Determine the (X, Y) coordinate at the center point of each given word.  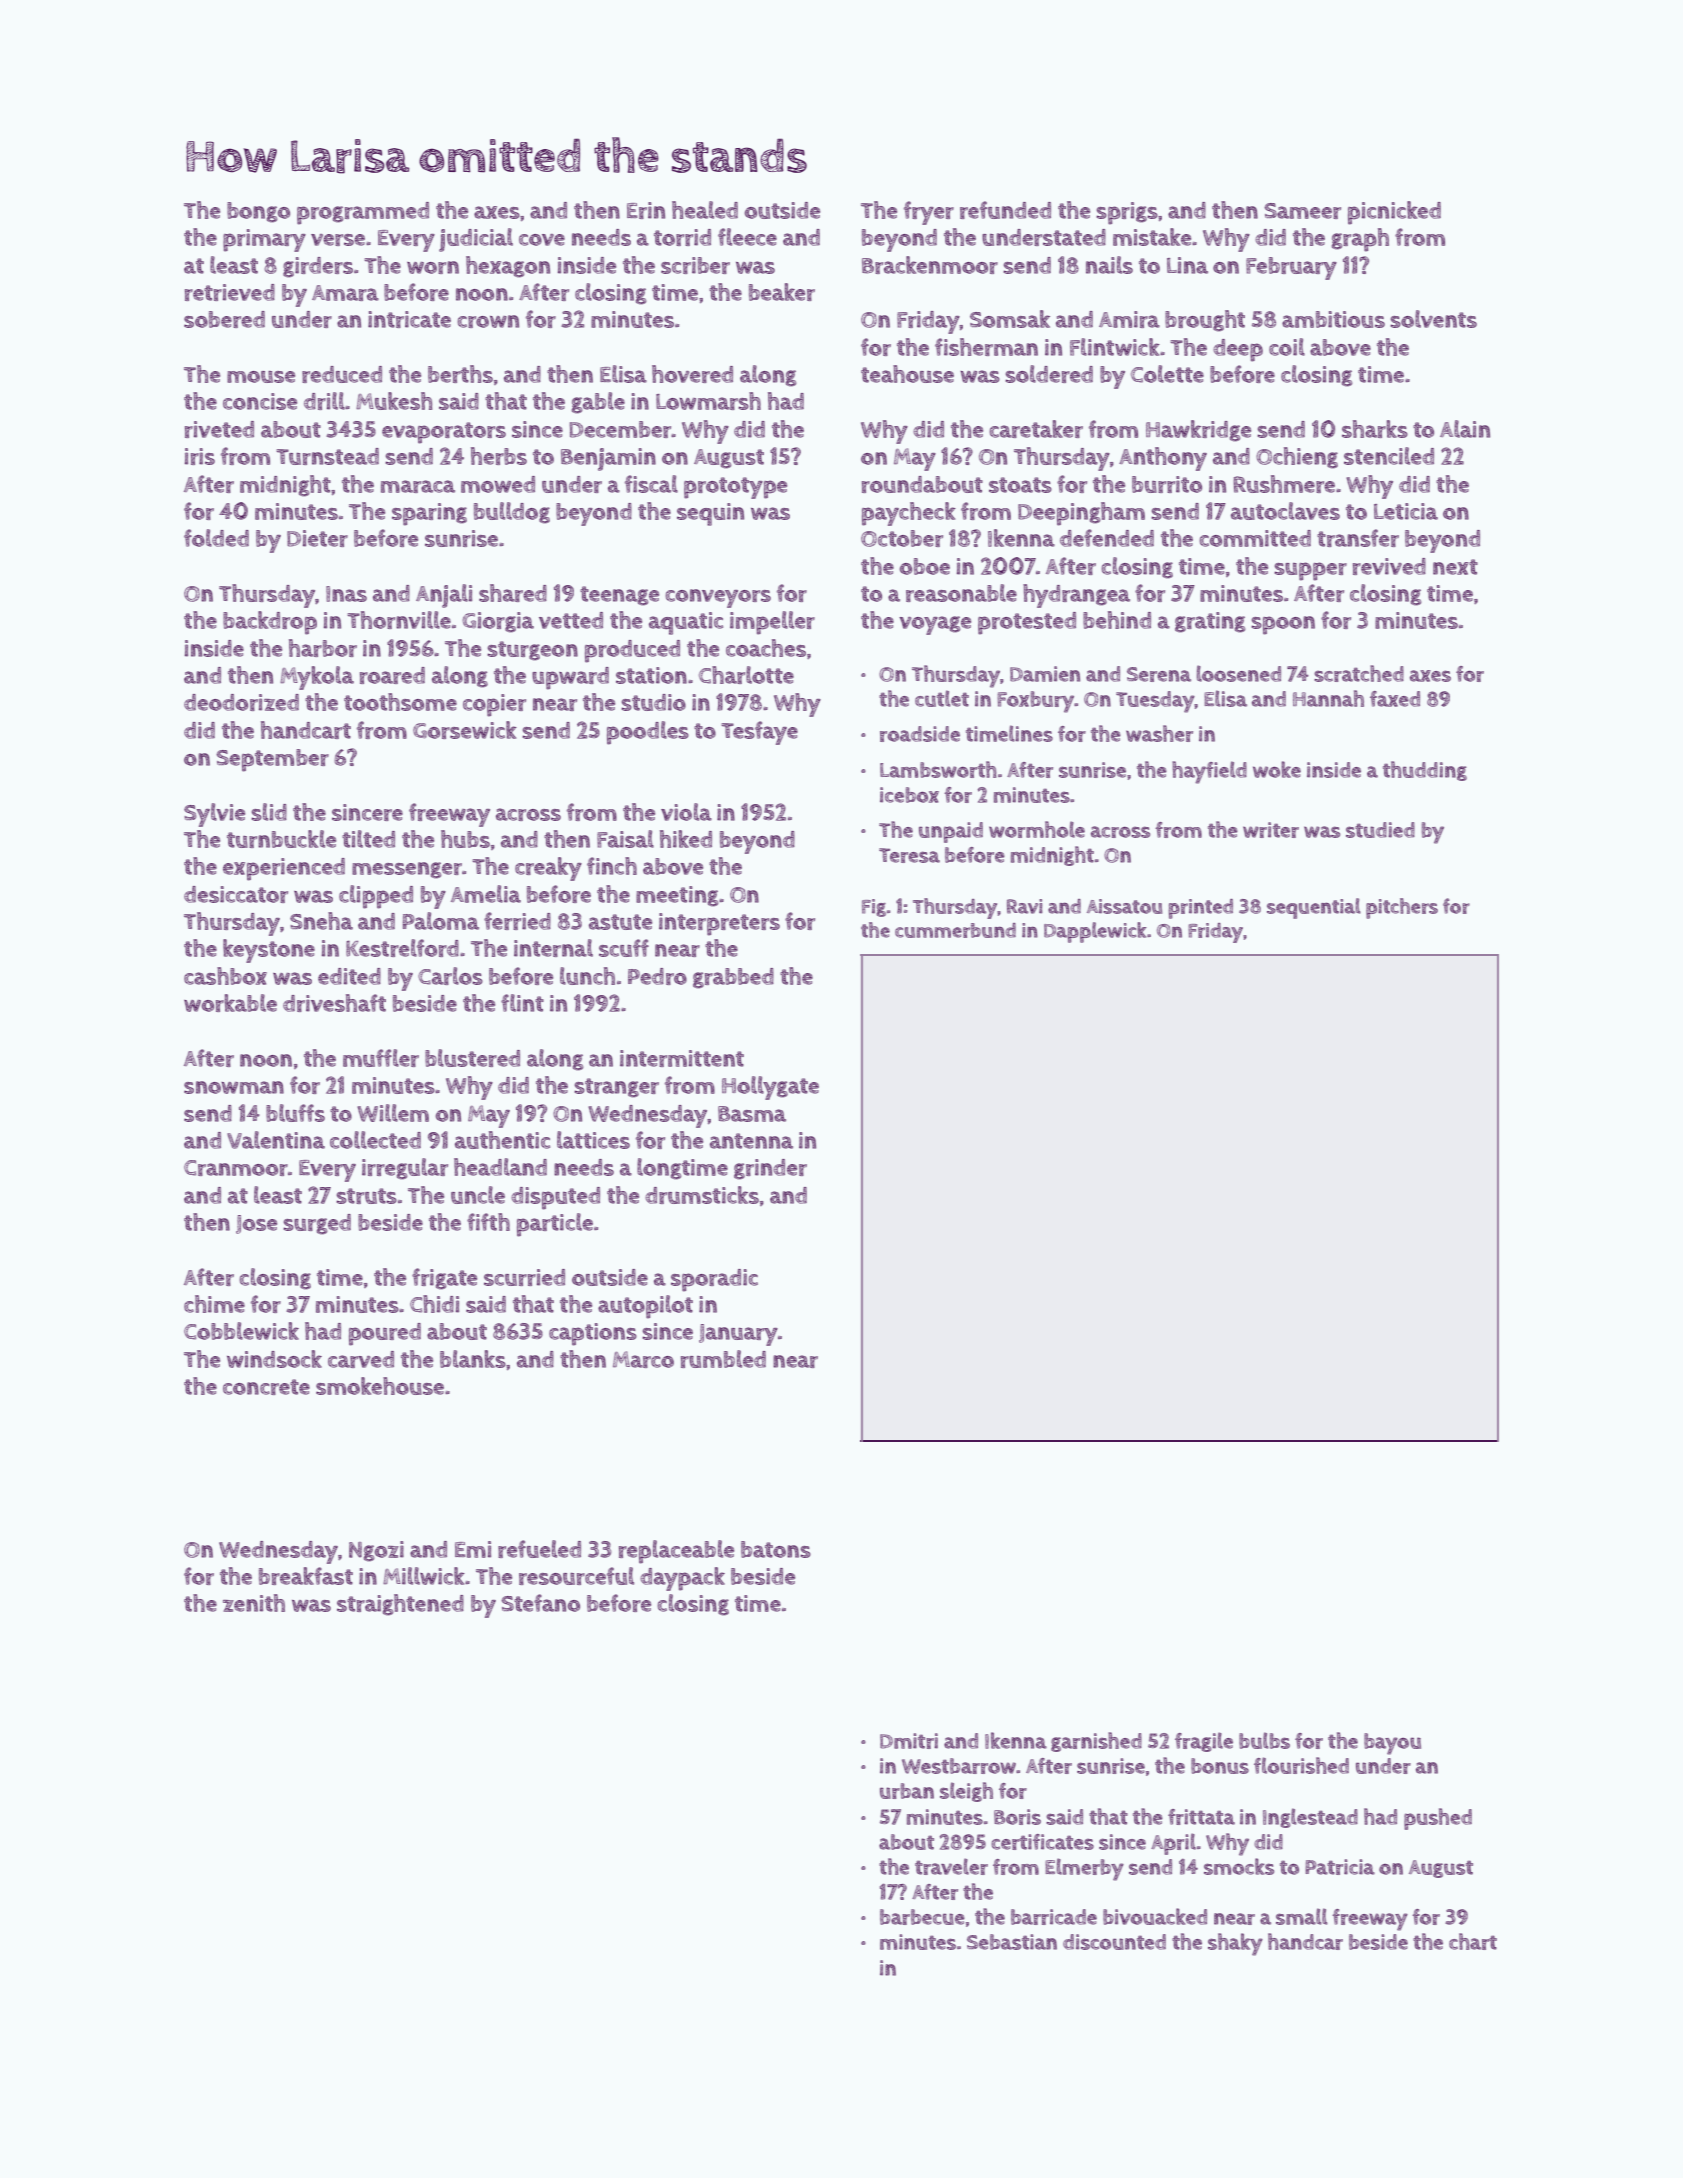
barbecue (922, 1917)
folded (216, 538)
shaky (1235, 1944)
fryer (929, 213)
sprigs (1127, 213)
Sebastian (1012, 1942)
